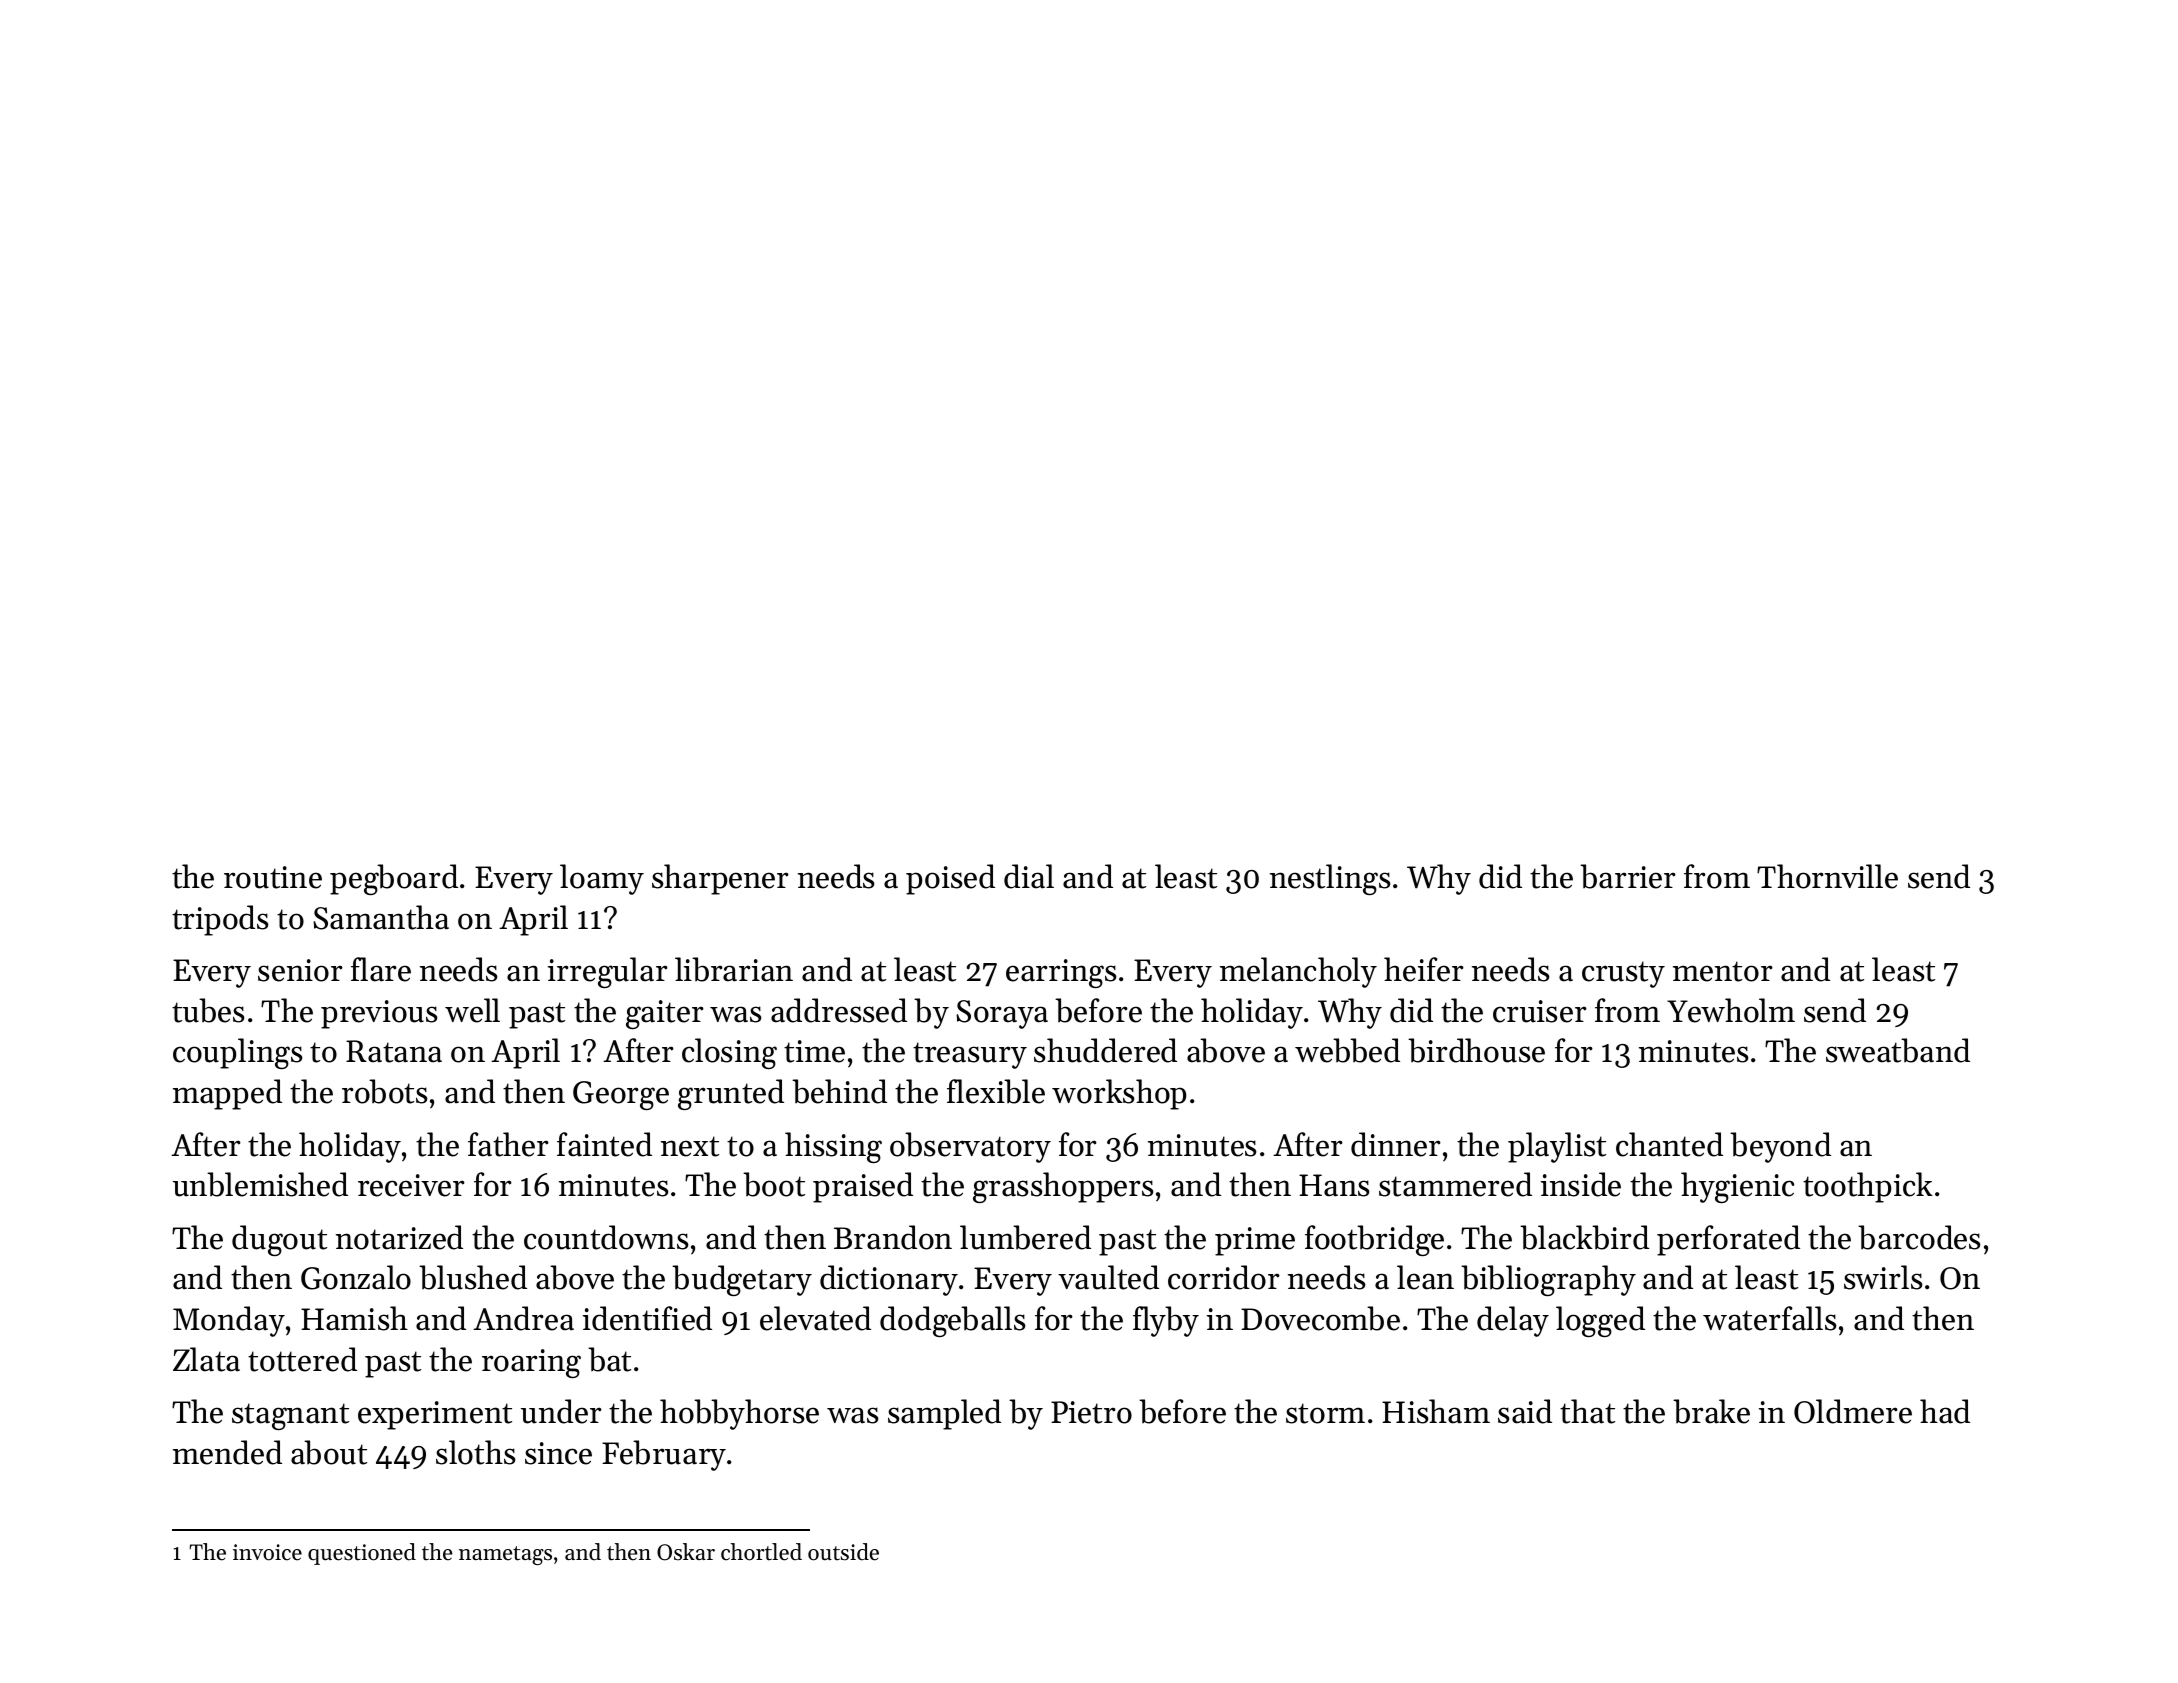 Image resolution: width=2178 pixels, height=1683 pixels. I want to click on flare, so click(381, 969).
